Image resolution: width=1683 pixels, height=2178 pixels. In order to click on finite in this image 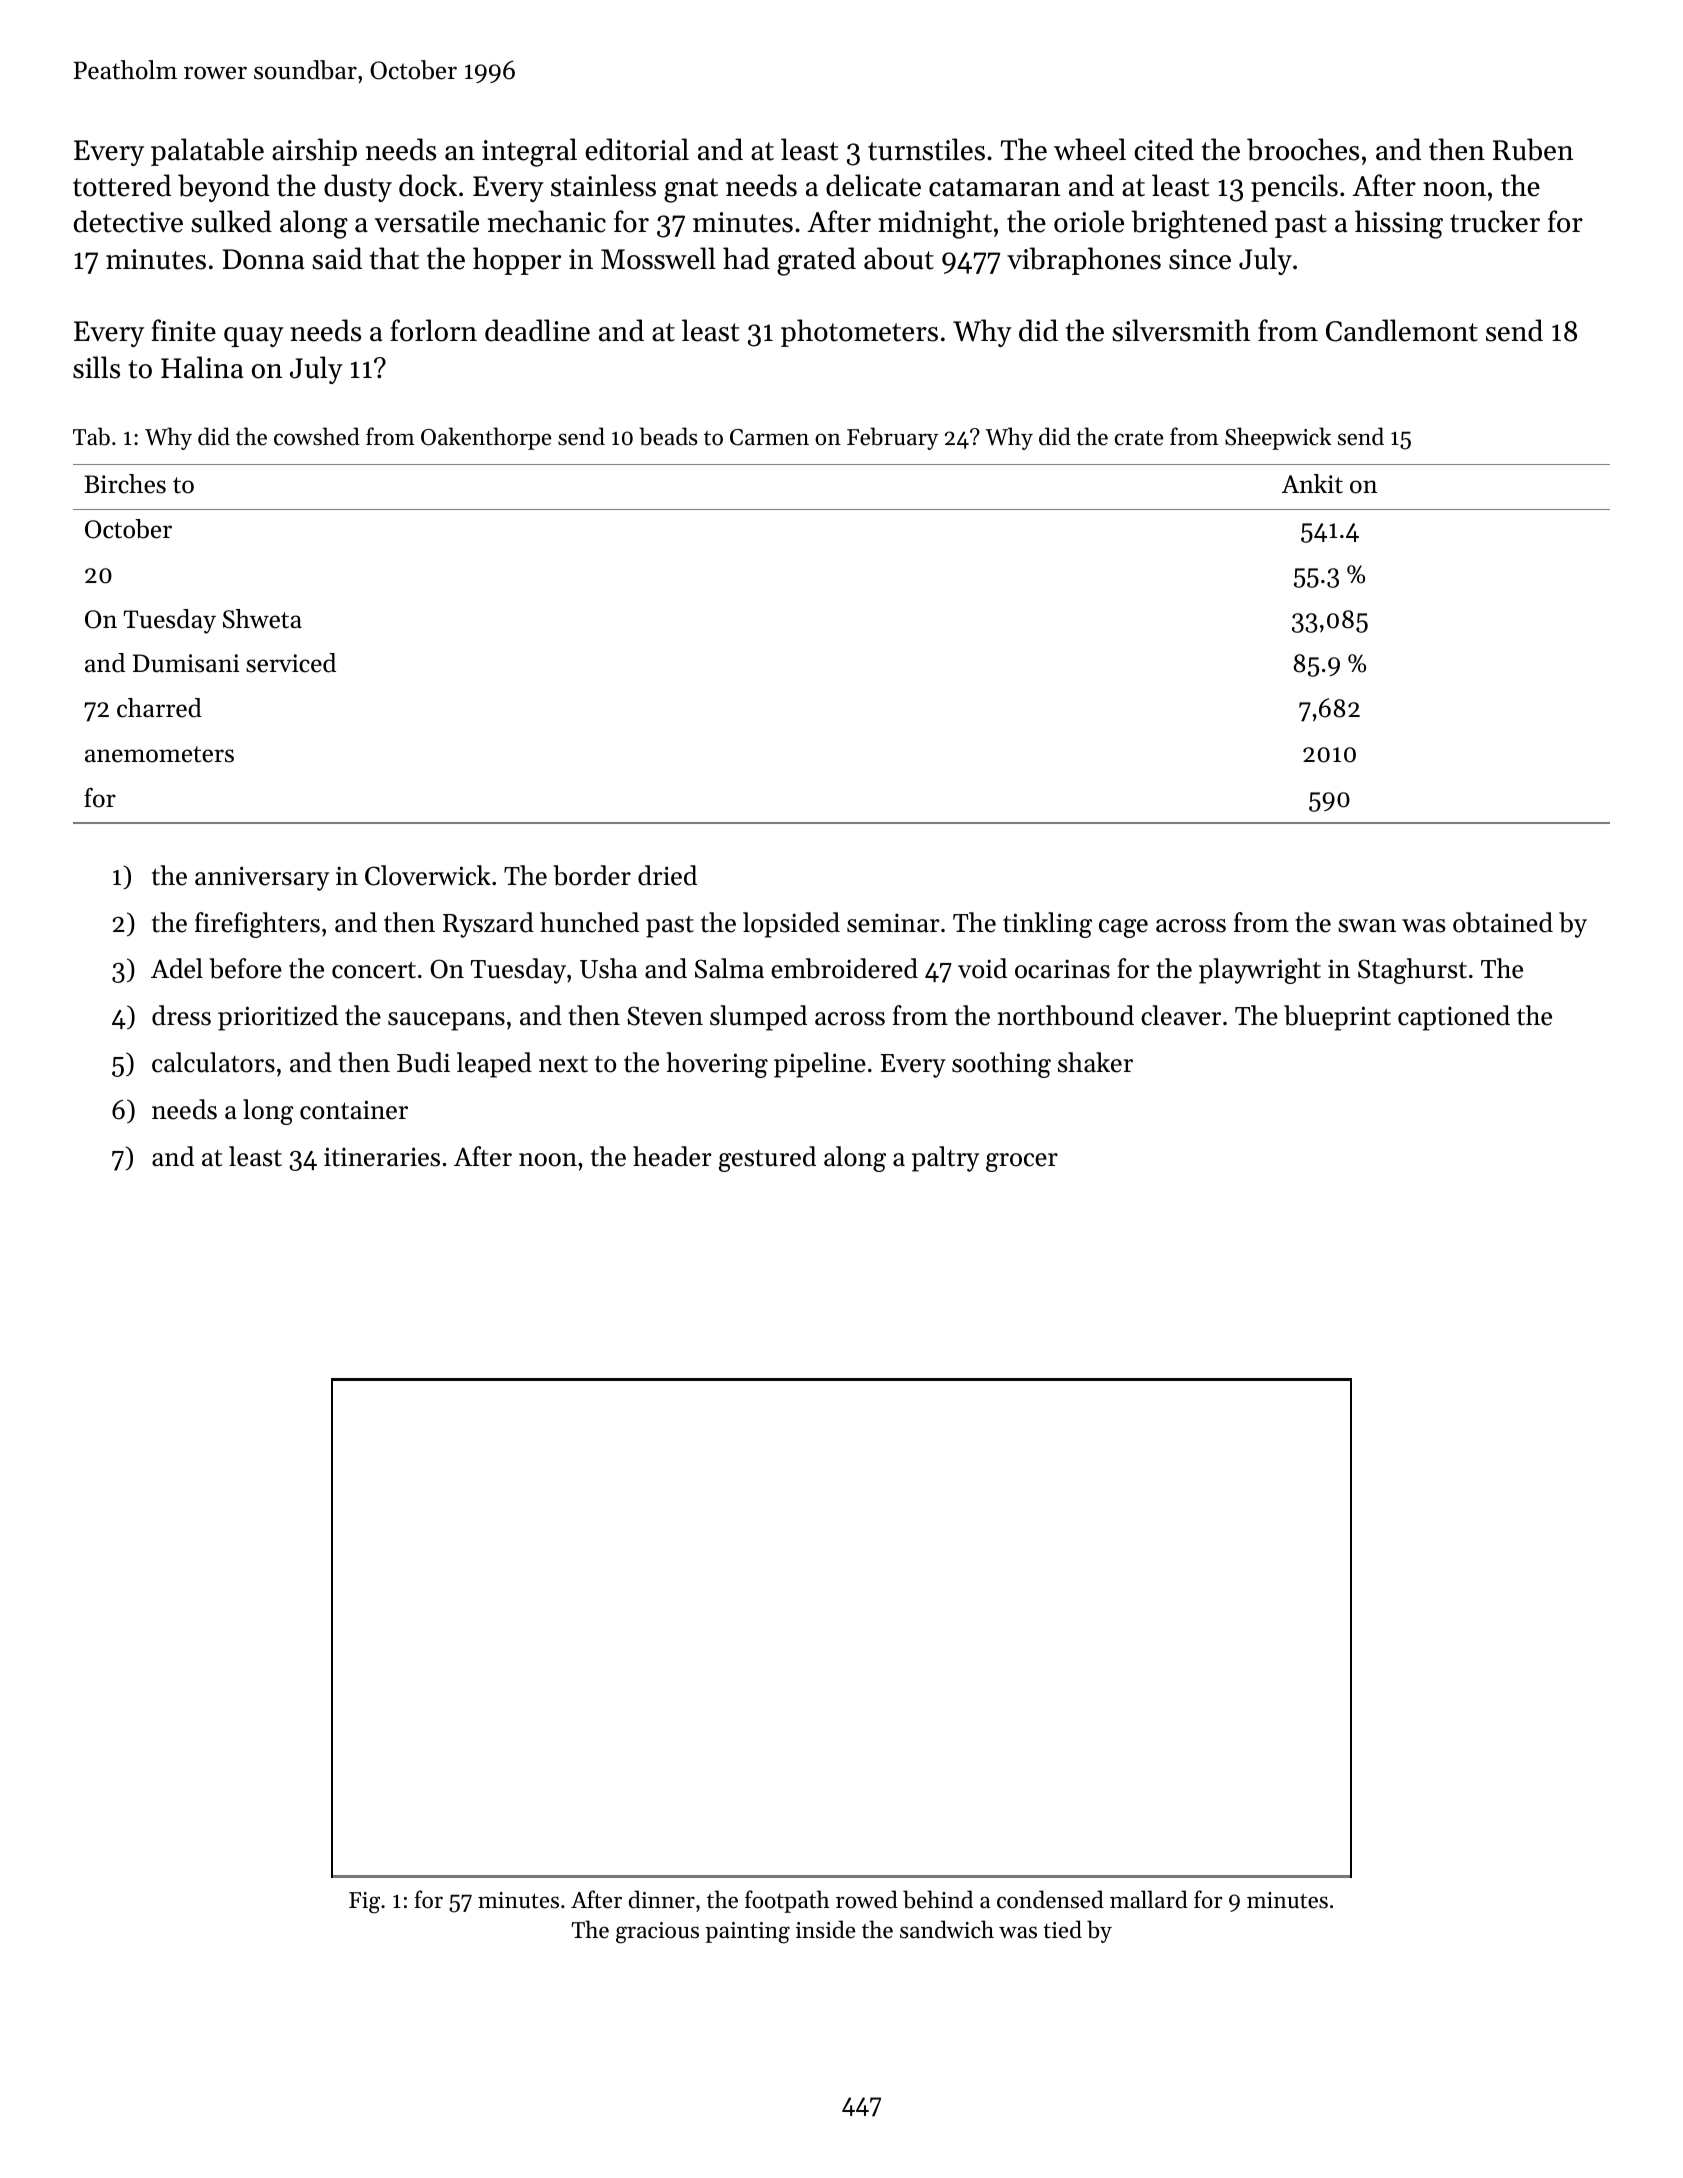, I will do `click(183, 330)`.
